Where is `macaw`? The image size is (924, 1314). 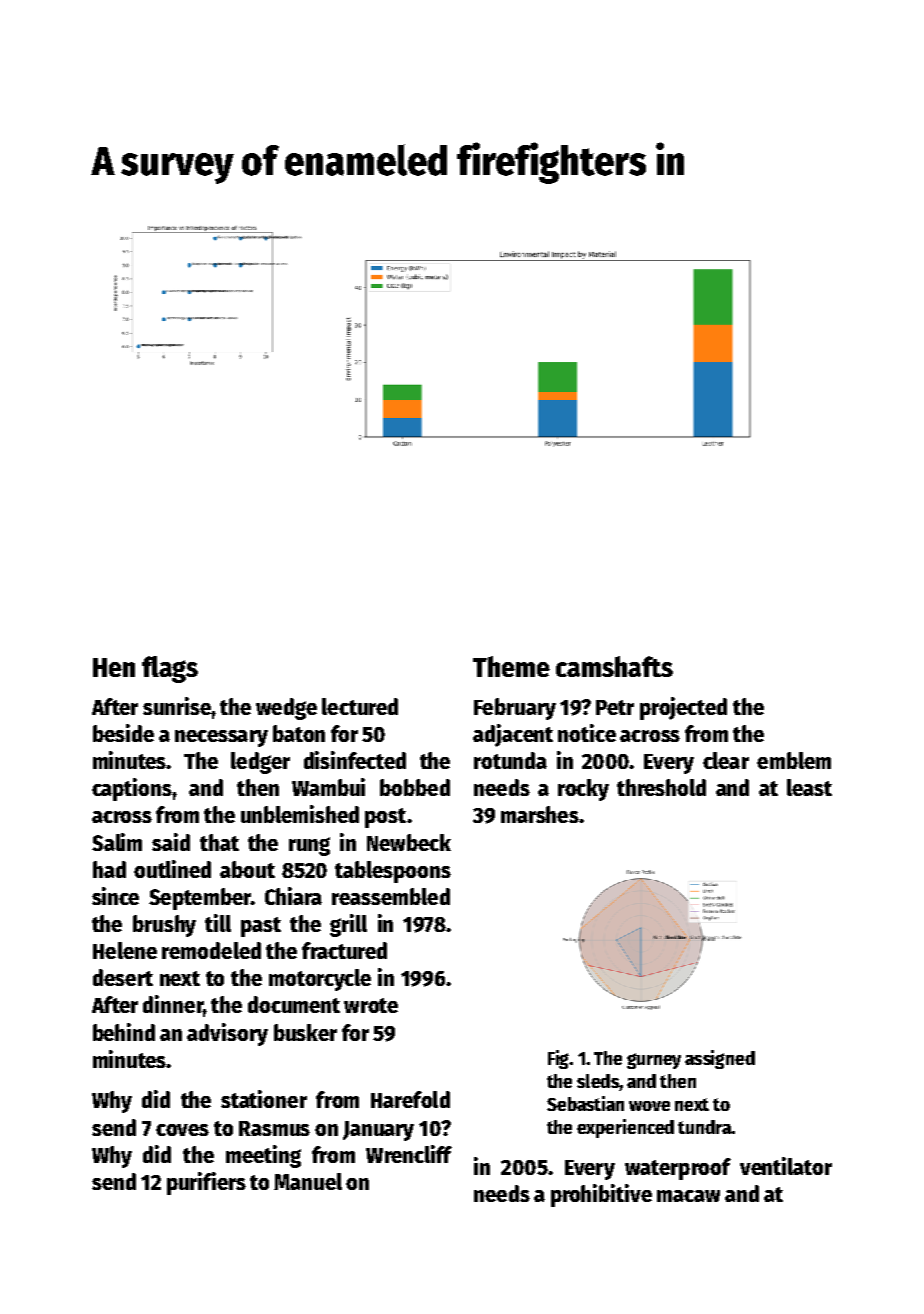
macaw is located at coordinates (688, 1196).
